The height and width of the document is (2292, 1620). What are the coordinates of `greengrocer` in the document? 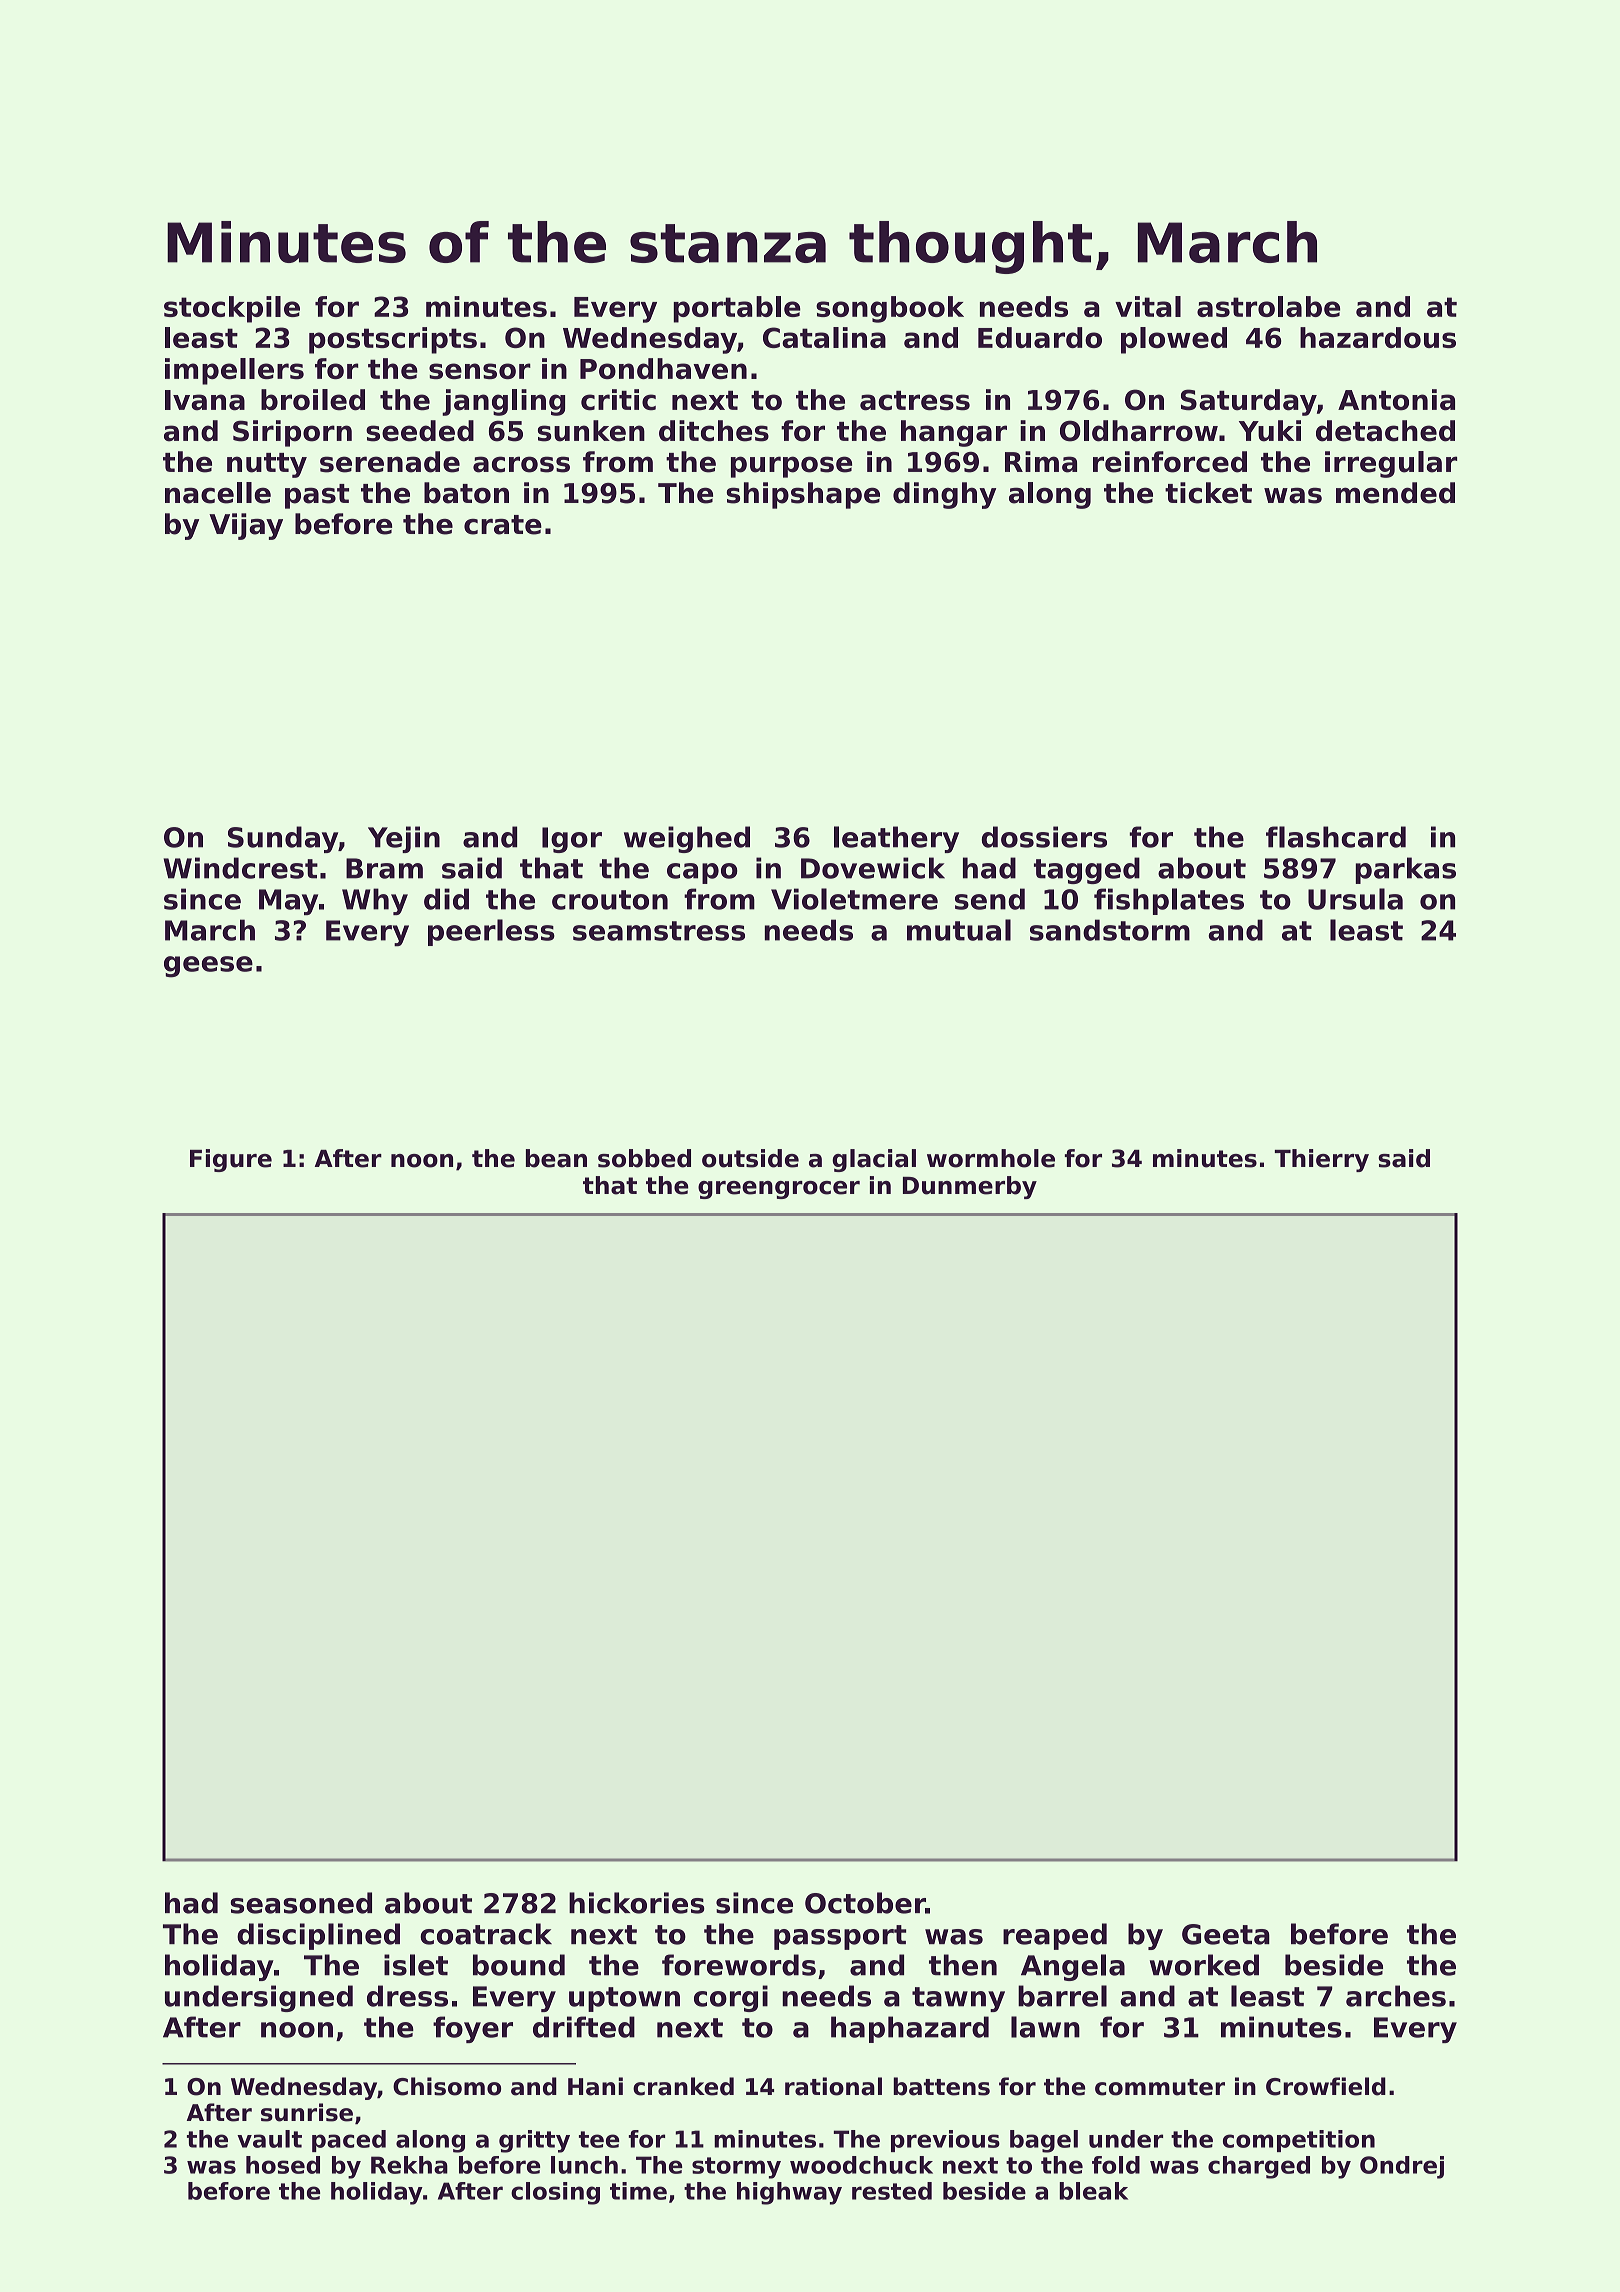 It's located at (779, 1190).
